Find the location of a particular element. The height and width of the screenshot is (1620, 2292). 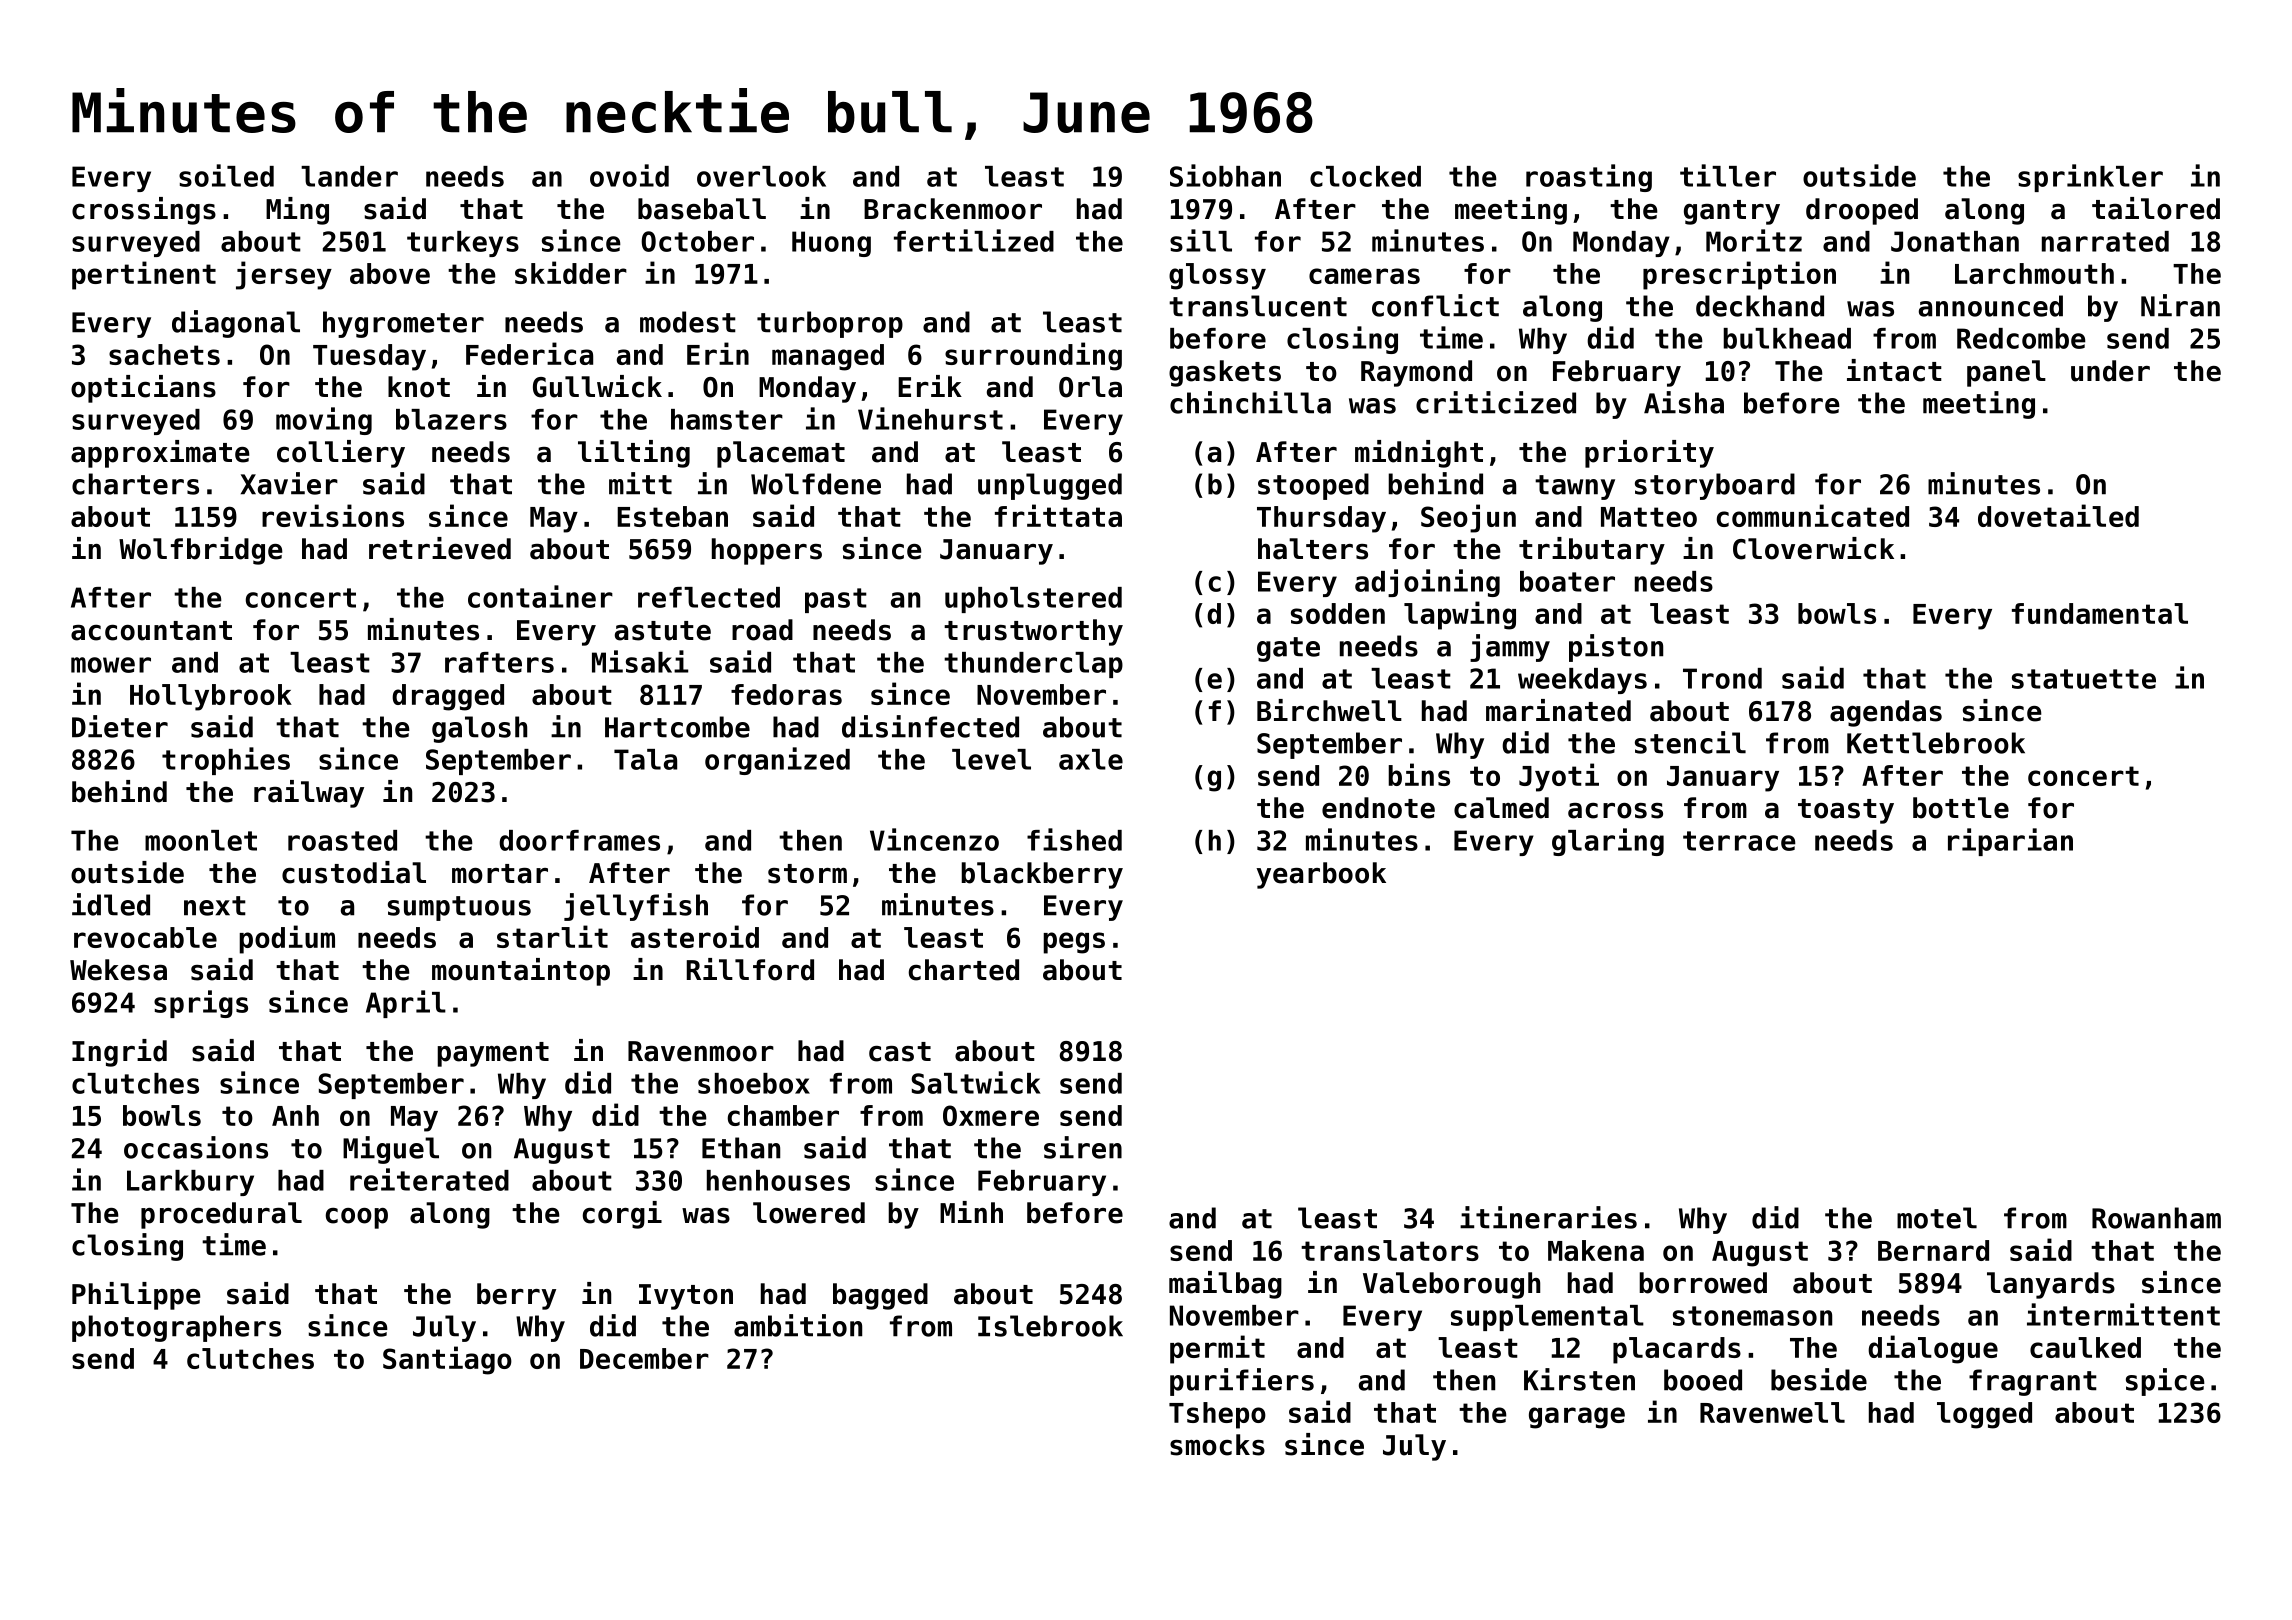

Saltwick is located at coordinates (976, 1082).
